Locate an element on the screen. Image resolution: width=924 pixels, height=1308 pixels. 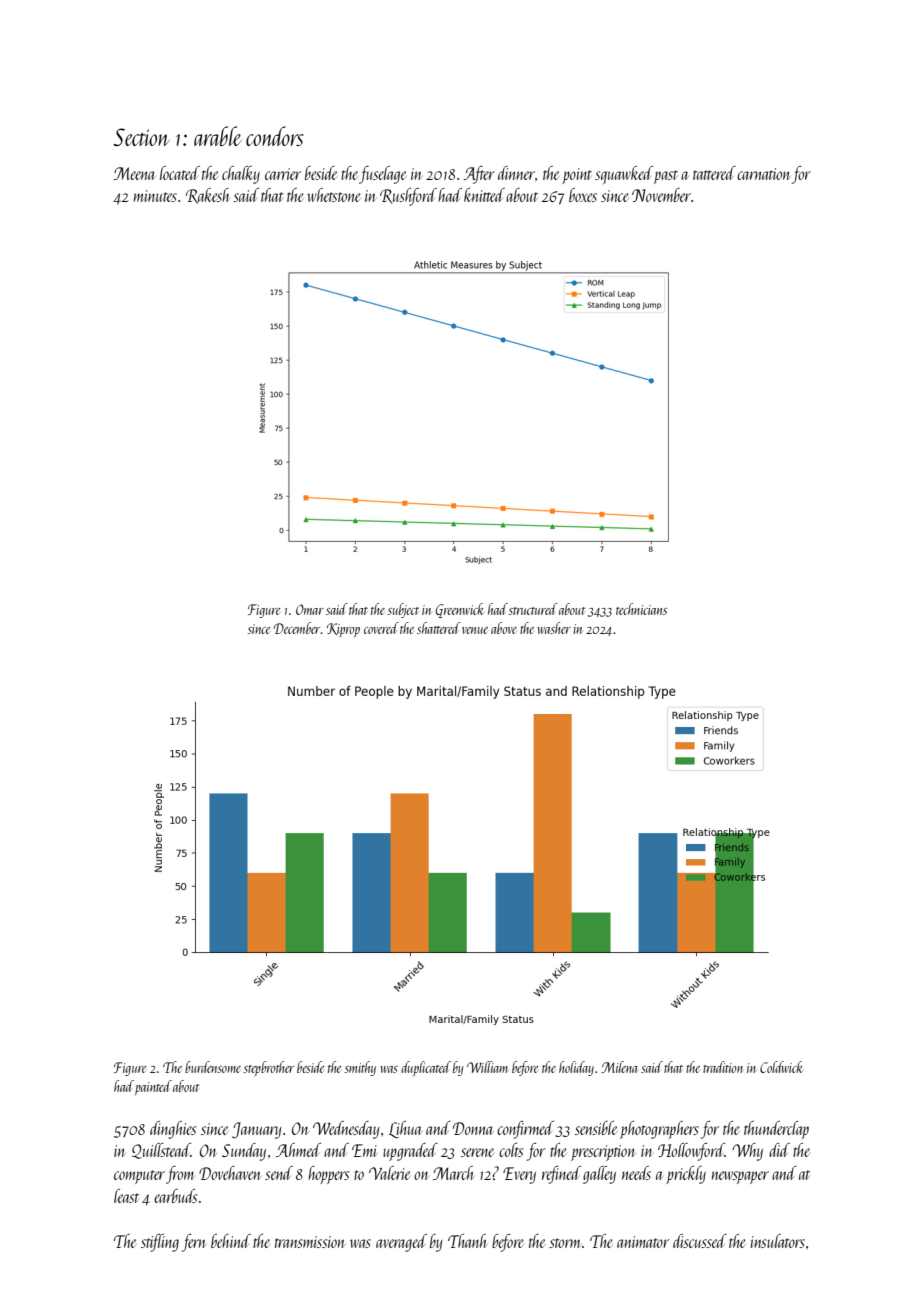
Section is located at coordinates (142, 137).
